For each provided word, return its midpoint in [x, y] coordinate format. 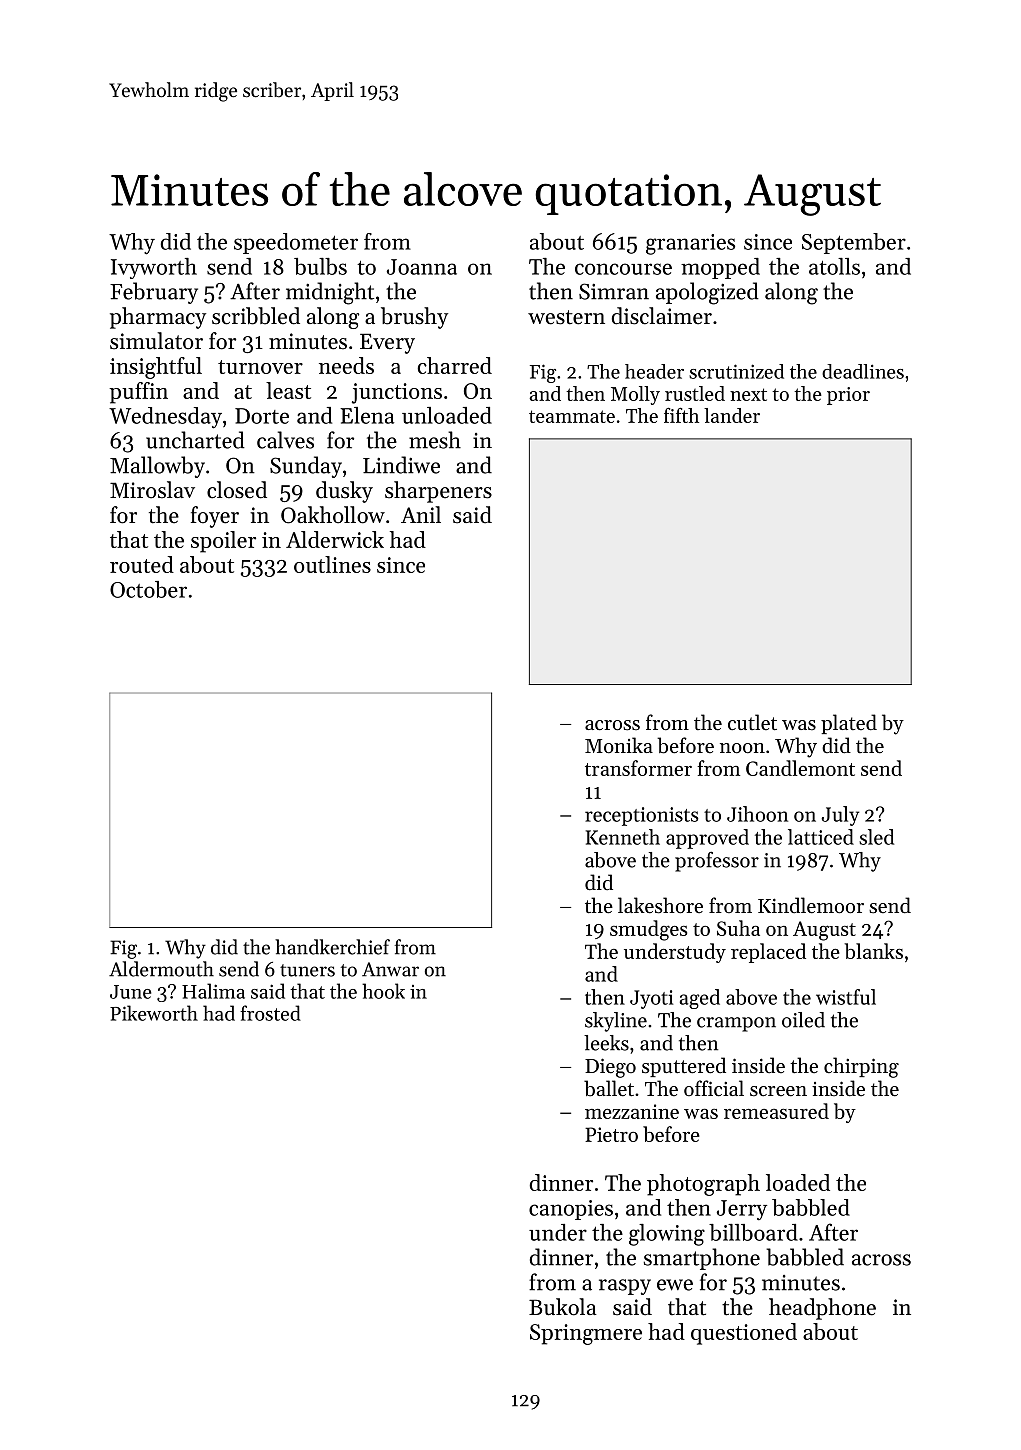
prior [848, 396]
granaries [690, 244]
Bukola [563, 1307]
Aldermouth [161, 969]
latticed [821, 837]
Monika [619, 745]
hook [383, 991]
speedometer [296, 243]
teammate [572, 416]
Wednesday [165, 418]
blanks [873, 951]
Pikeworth [154, 1013]
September [854, 243]
